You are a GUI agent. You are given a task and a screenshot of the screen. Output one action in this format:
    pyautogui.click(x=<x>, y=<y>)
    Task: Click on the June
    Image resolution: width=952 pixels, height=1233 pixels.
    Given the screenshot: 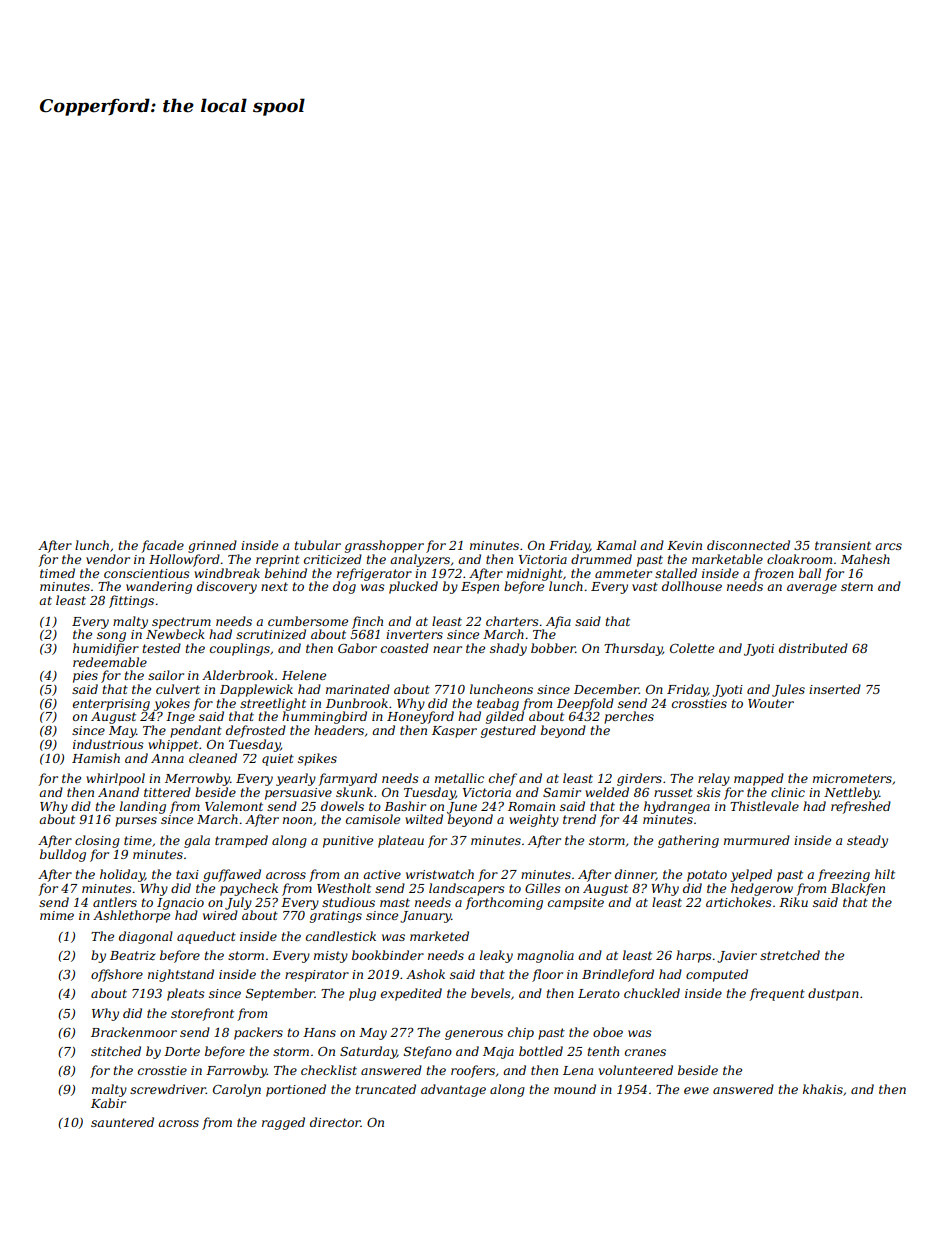 What is the action you would take?
    pyautogui.click(x=462, y=808)
